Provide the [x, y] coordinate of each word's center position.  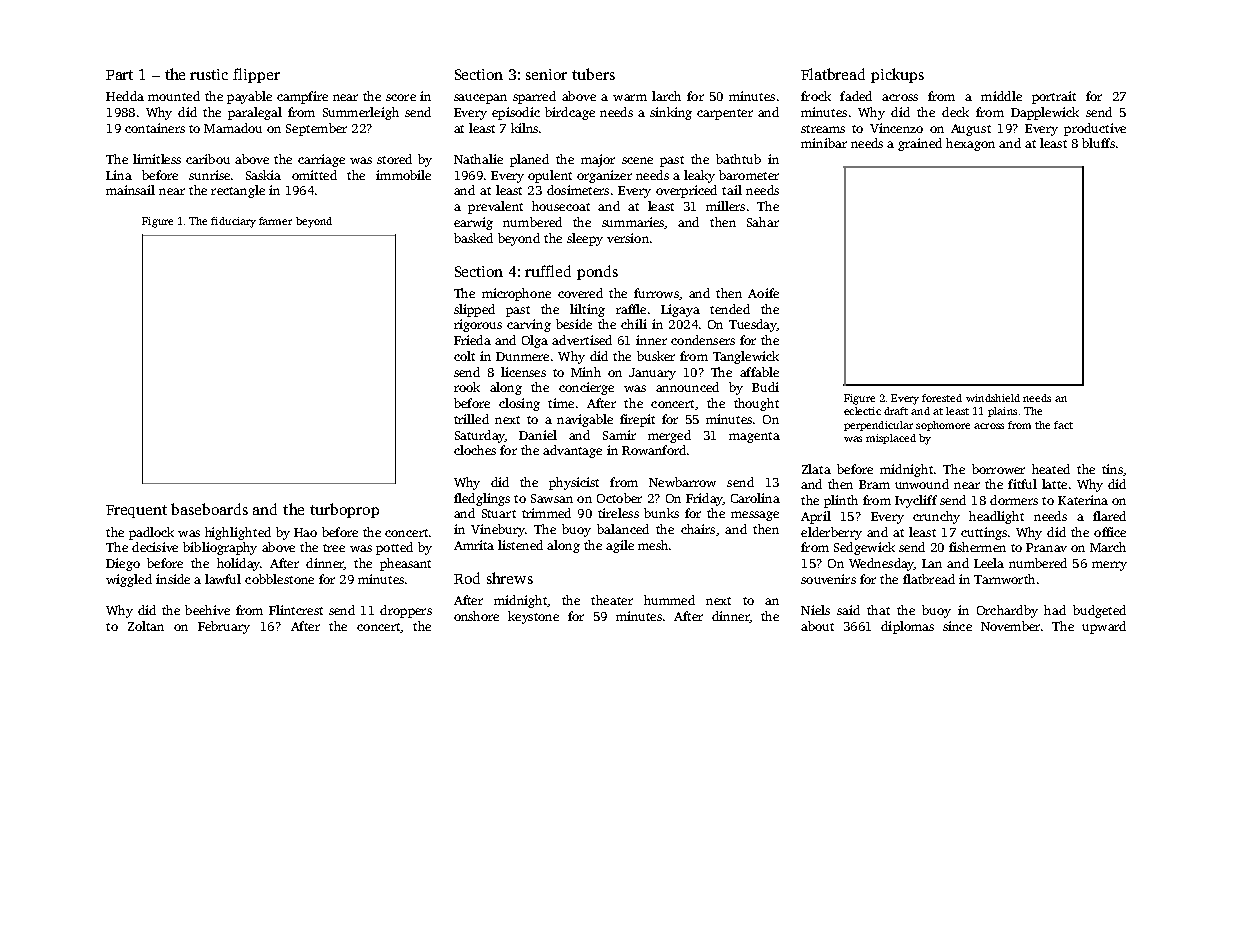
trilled [471, 419]
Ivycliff [916, 501]
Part [119, 75]
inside [173, 579]
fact [1063, 425]
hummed [669, 600]
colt [464, 356]
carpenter [725, 114]
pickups [897, 75]
